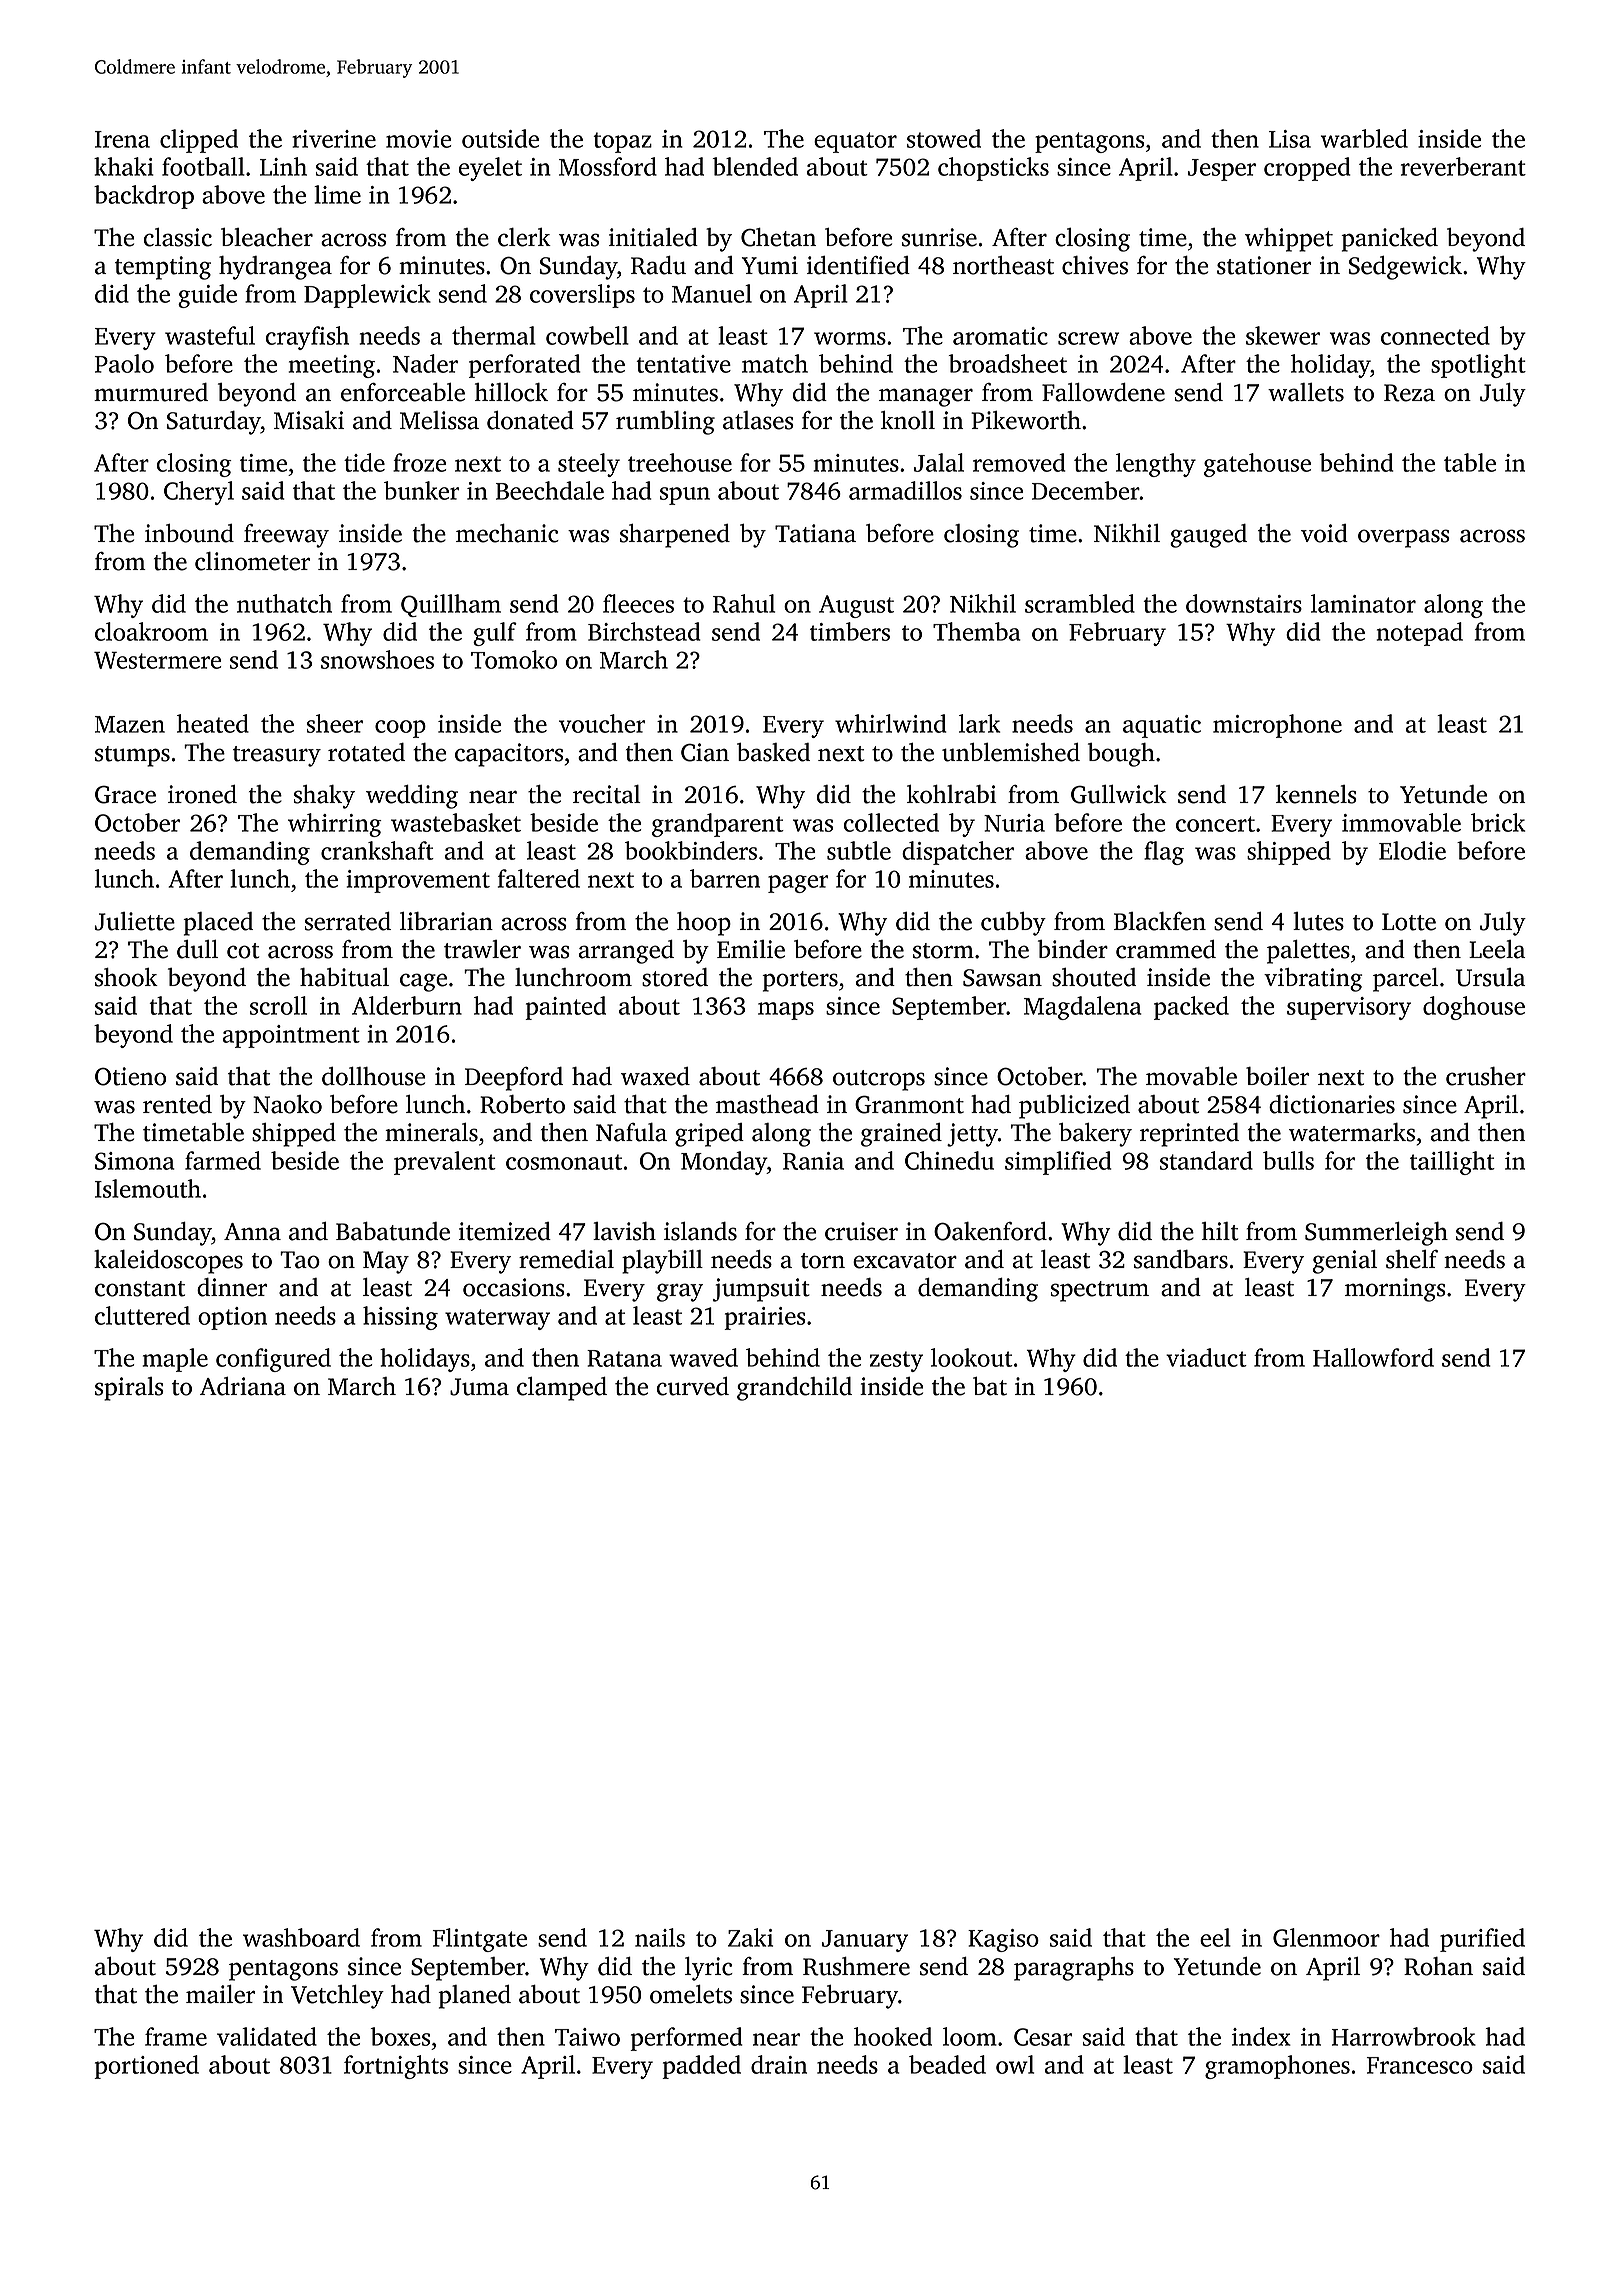 The image size is (1620, 2292). Describe the element at coordinates (1095, 265) in the screenshot. I see `chives` at that location.
